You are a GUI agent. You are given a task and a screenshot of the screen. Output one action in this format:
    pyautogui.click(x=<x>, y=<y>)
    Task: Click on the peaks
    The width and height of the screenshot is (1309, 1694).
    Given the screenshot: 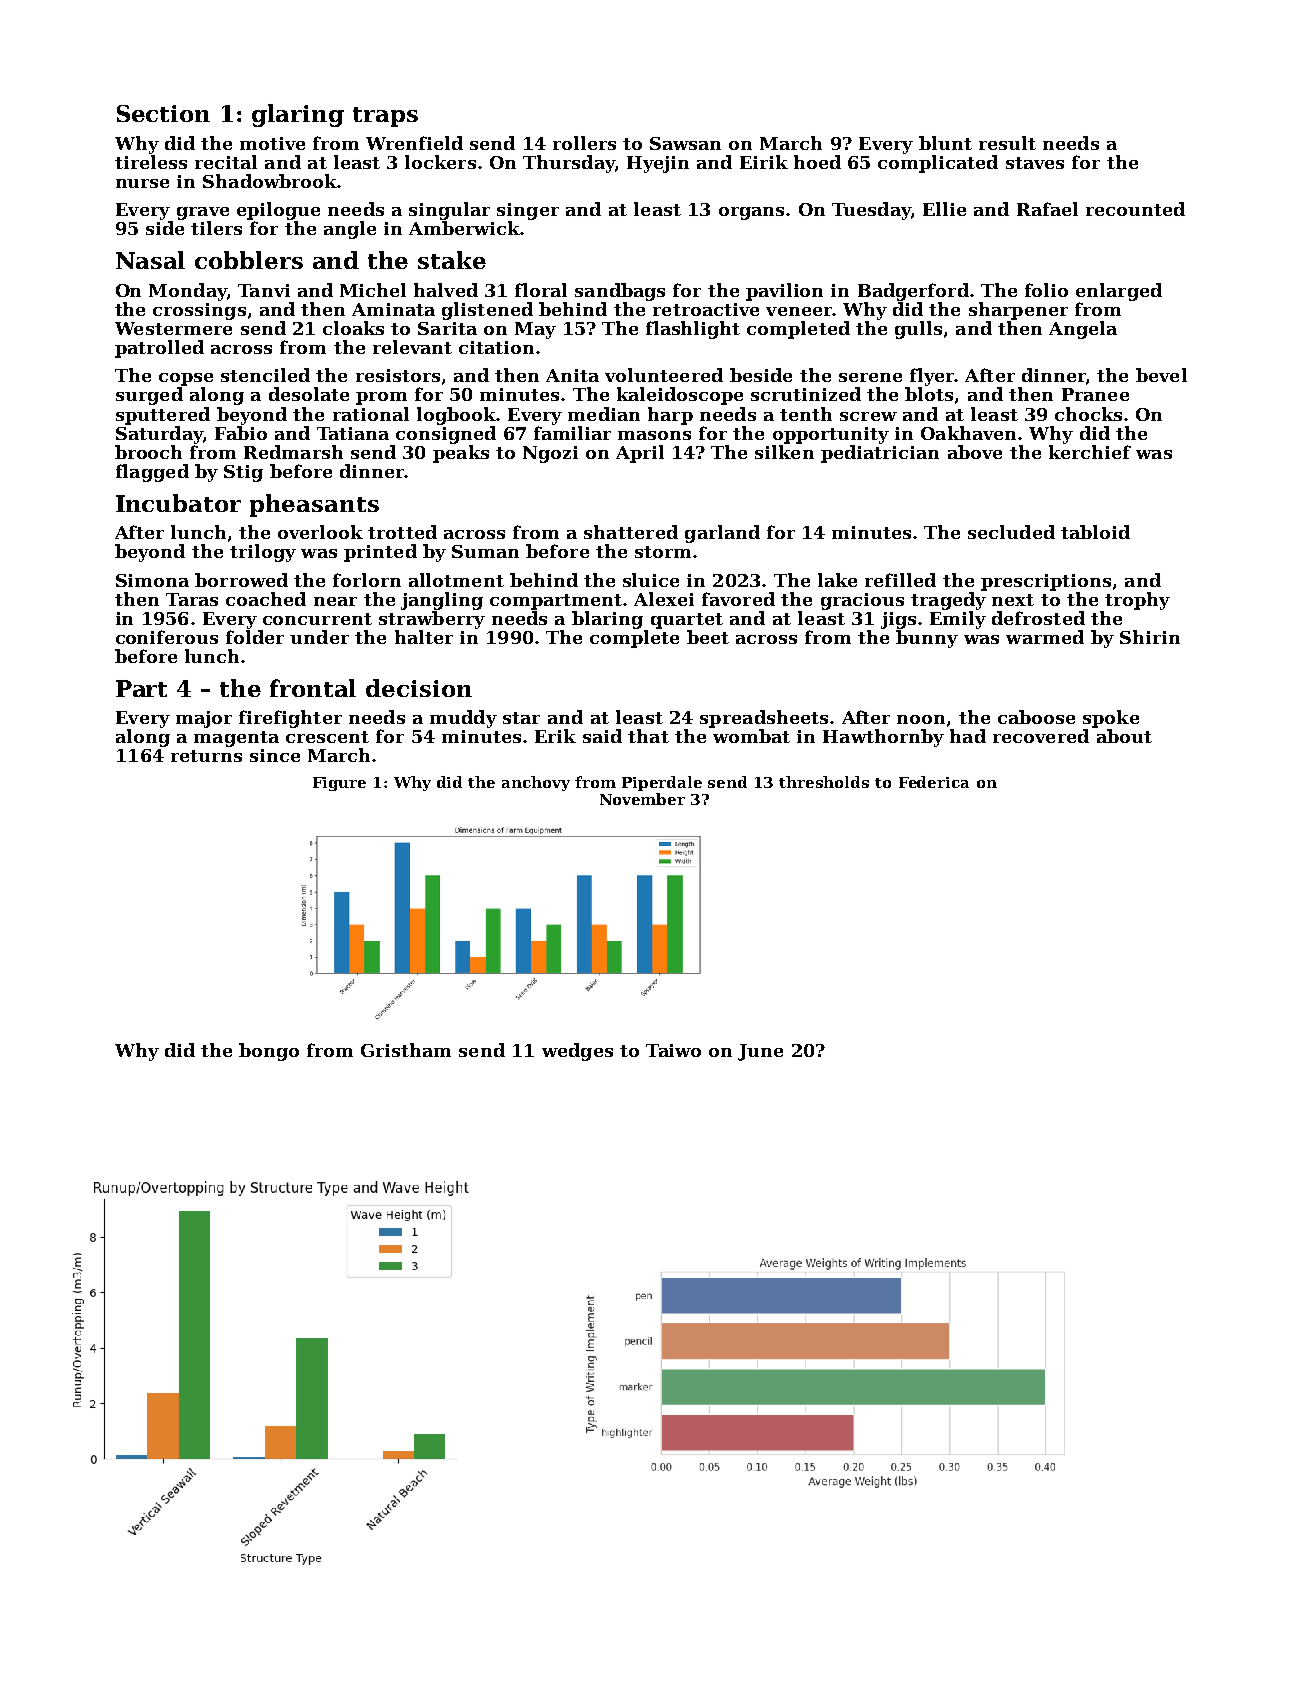 What is the action you would take?
    pyautogui.click(x=461, y=454)
